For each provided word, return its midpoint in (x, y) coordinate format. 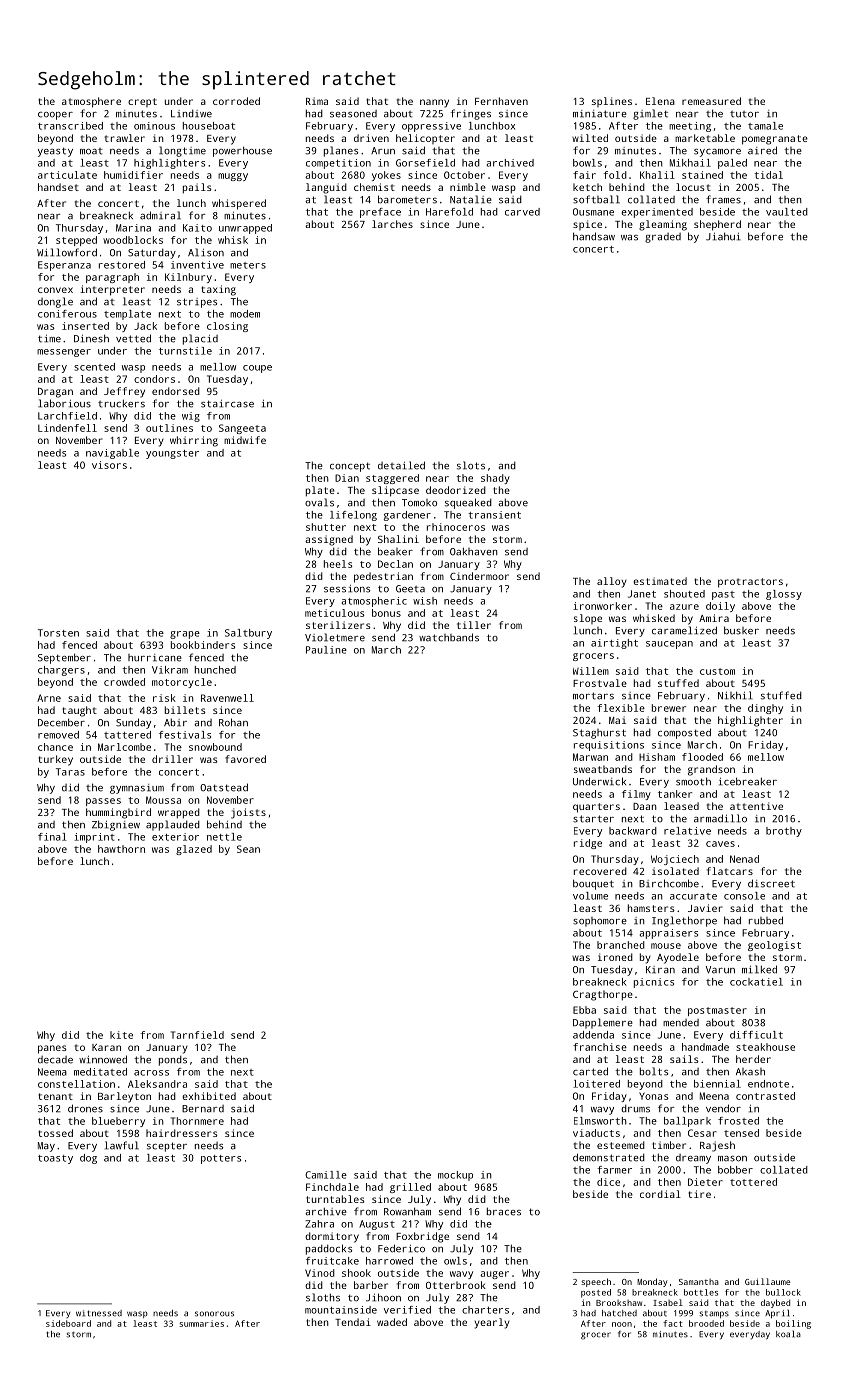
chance (55, 747)
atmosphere (91, 102)
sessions (347, 589)
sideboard (68, 1323)
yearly (492, 1323)
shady (495, 479)
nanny (434, 103)
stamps (714, 1314)
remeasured (711, 101)
